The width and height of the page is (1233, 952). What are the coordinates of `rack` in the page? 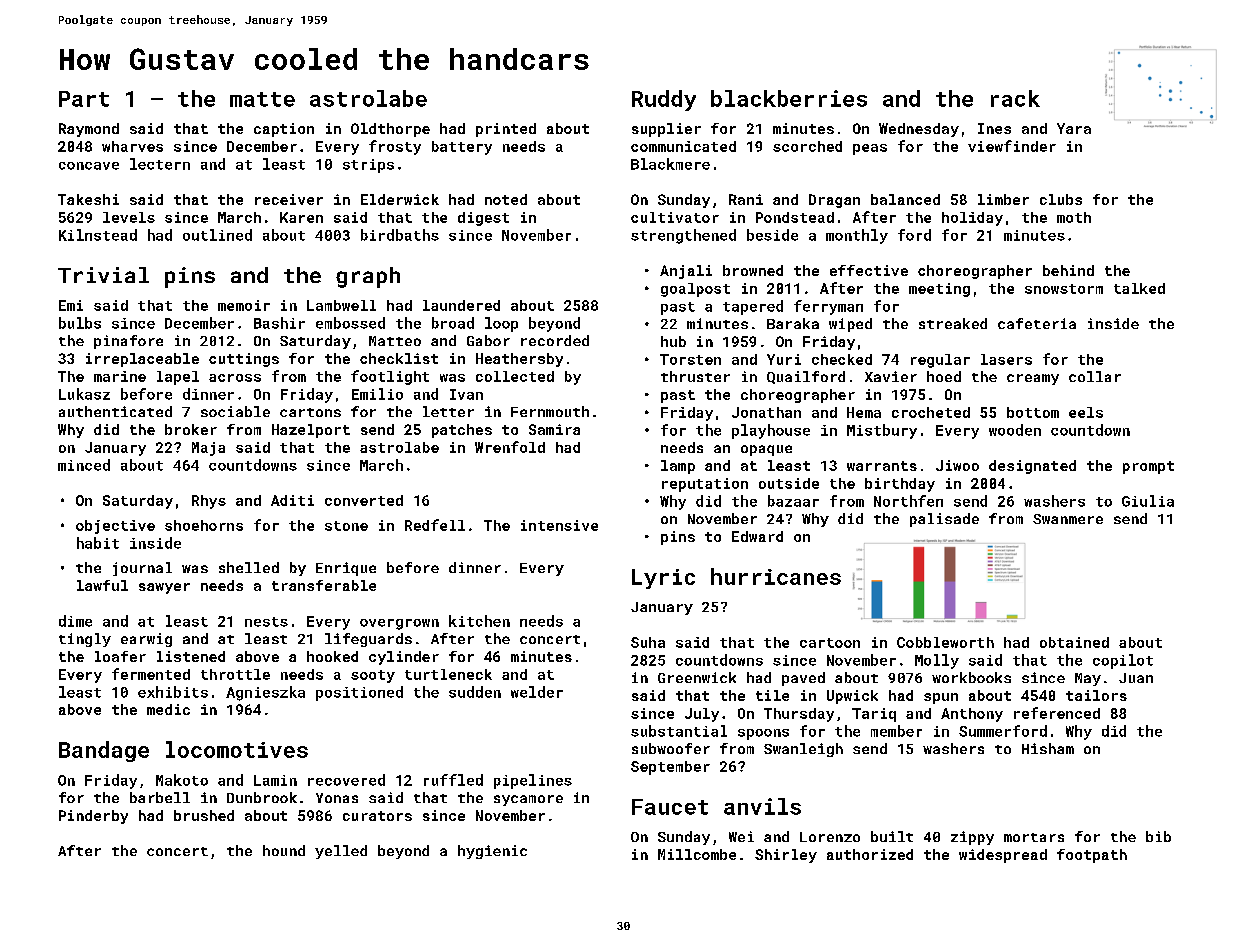 It's located at (1015, 98).
